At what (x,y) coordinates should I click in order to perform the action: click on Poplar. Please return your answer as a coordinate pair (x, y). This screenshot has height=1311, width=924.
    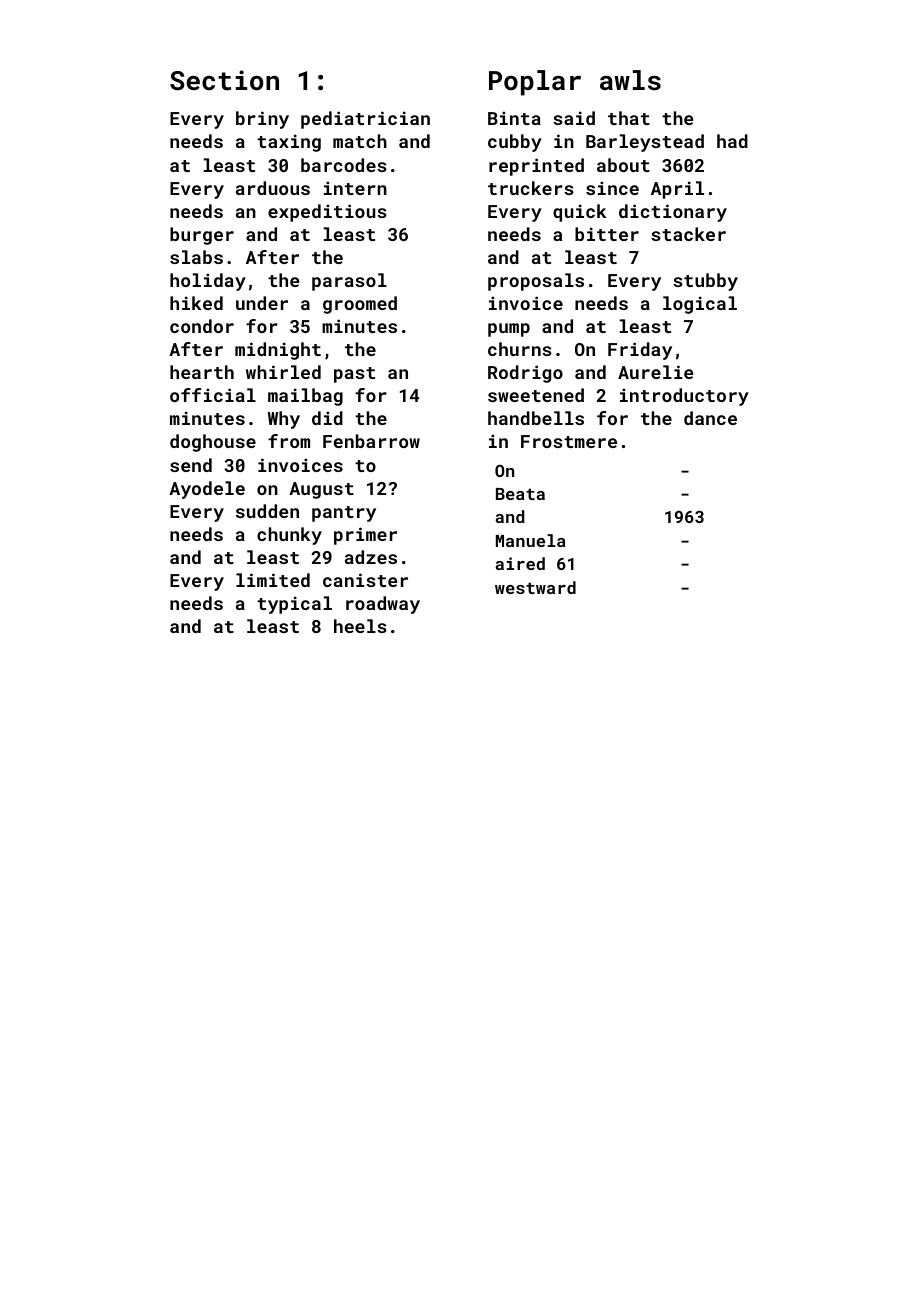
    Looking at the image, I should click on (535, 83).
